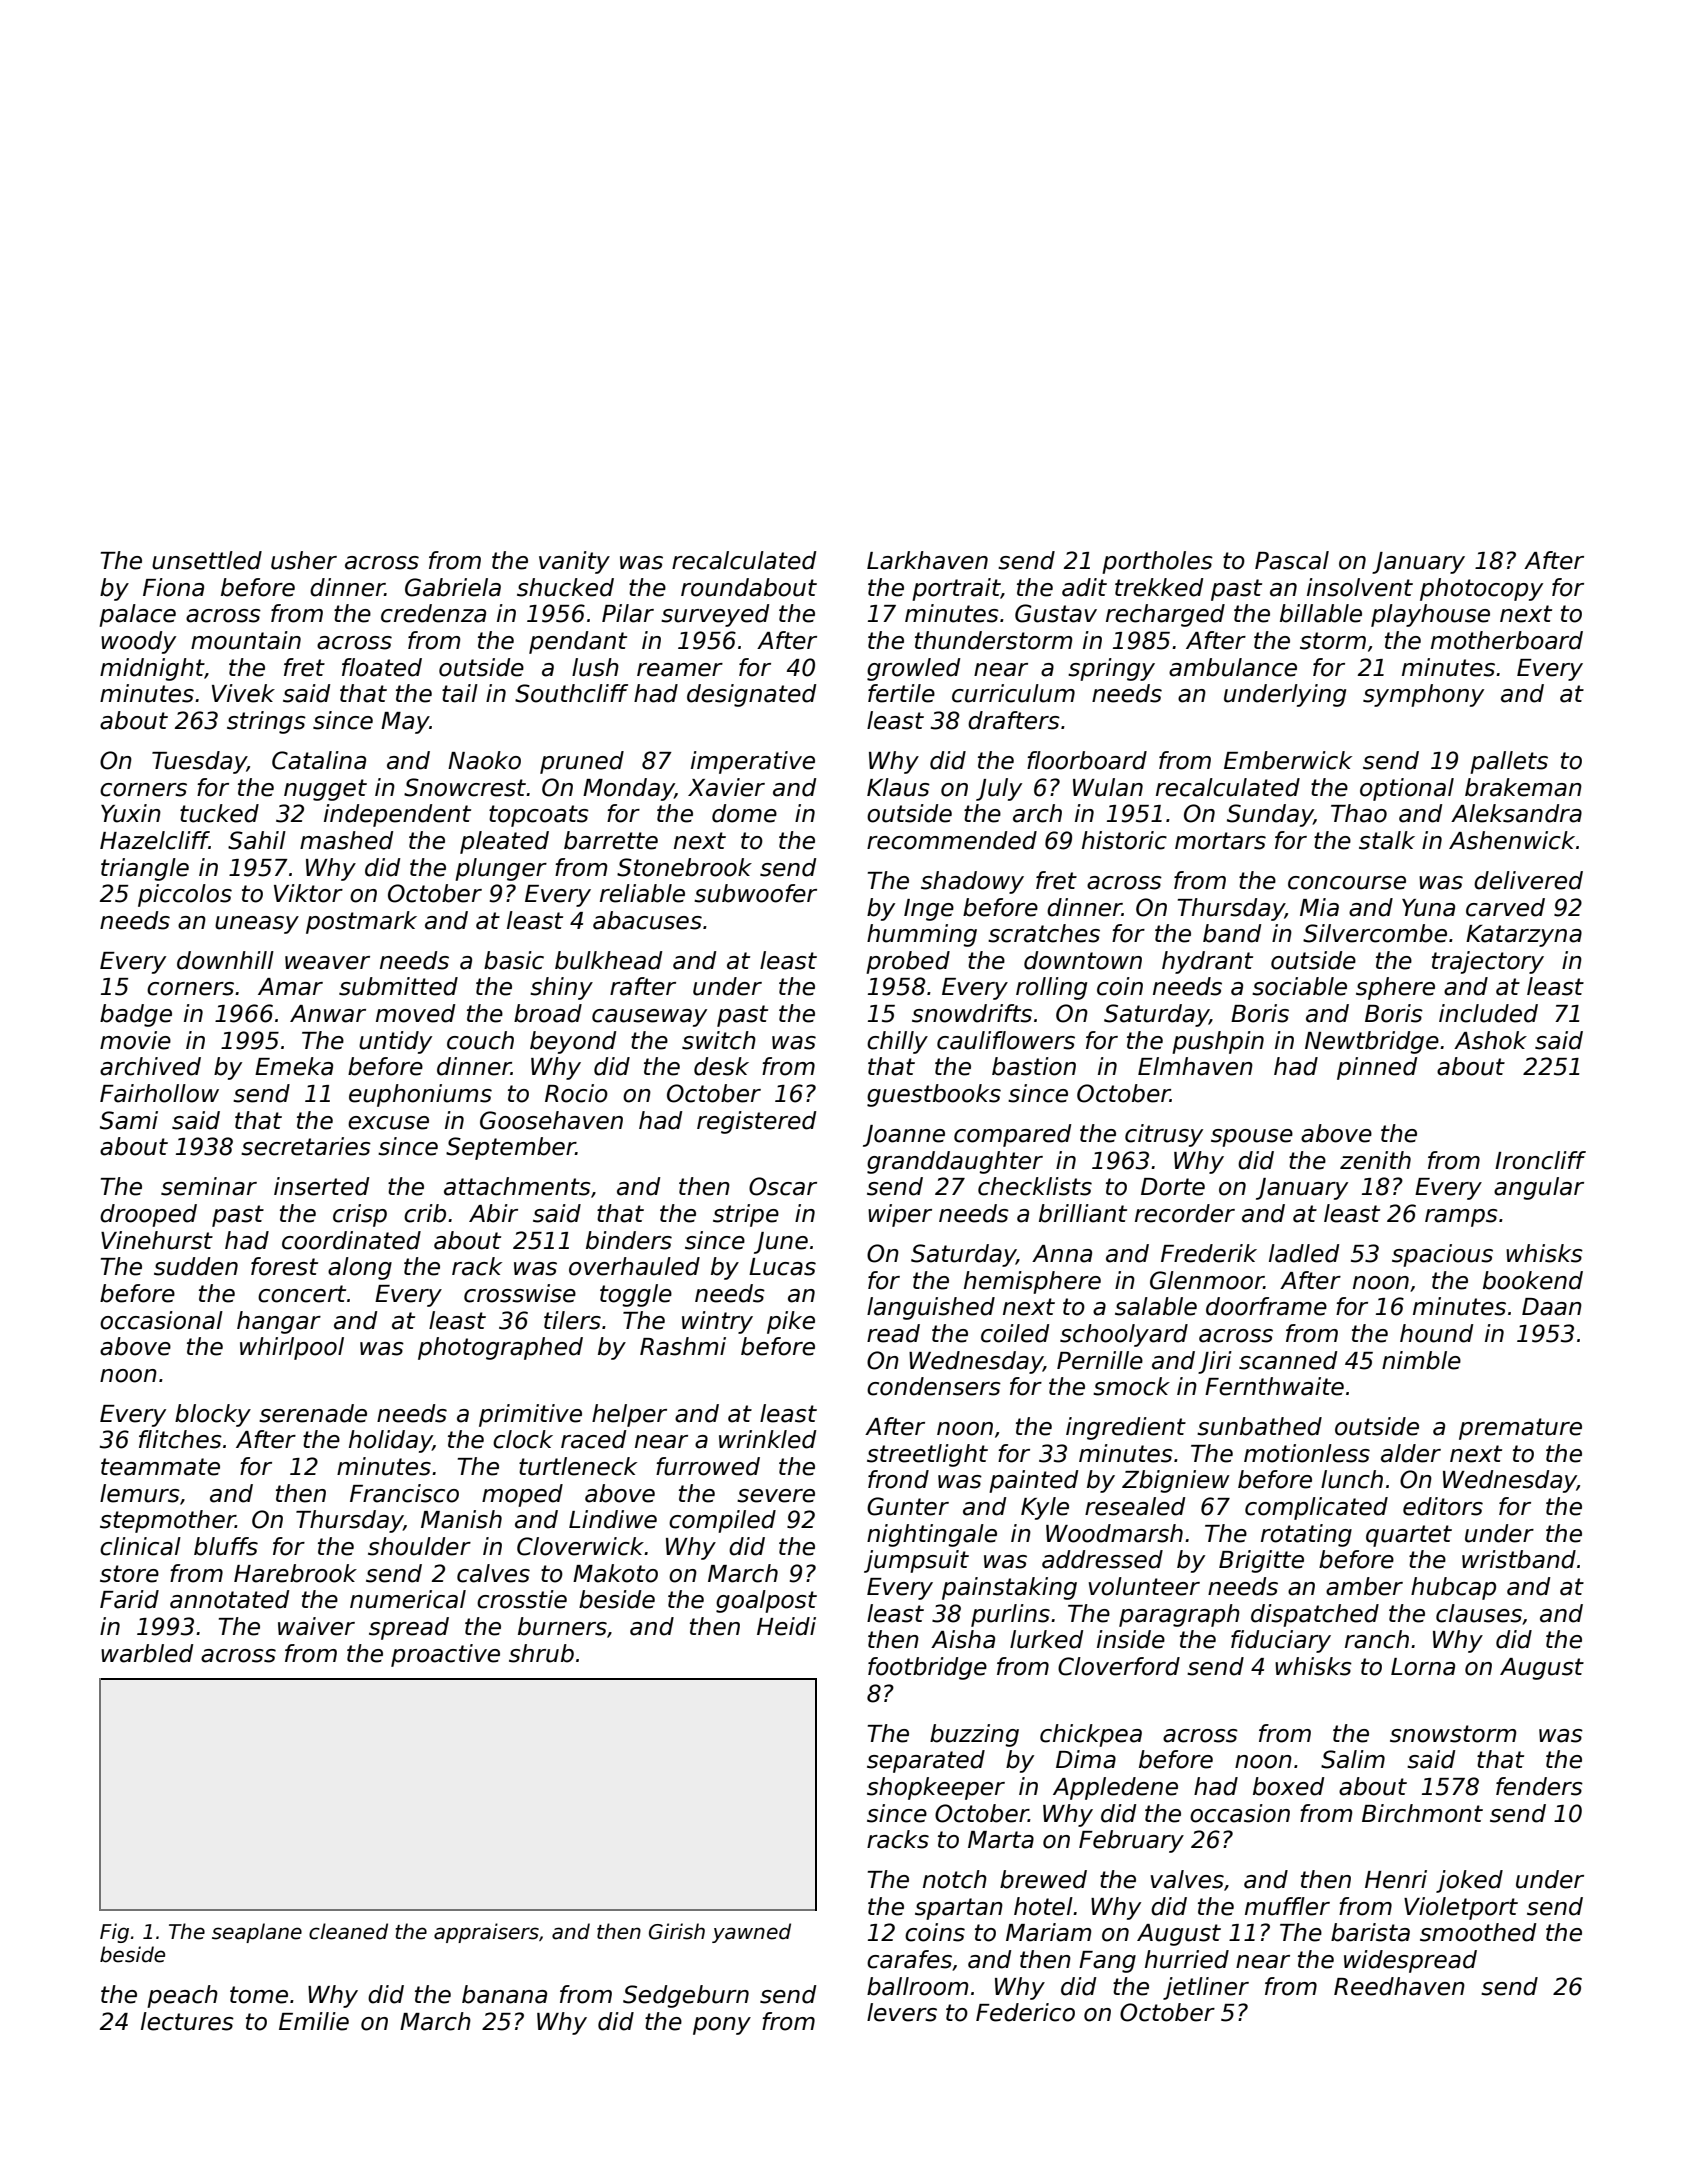  I want to click on levers, so click(902, 2012).
